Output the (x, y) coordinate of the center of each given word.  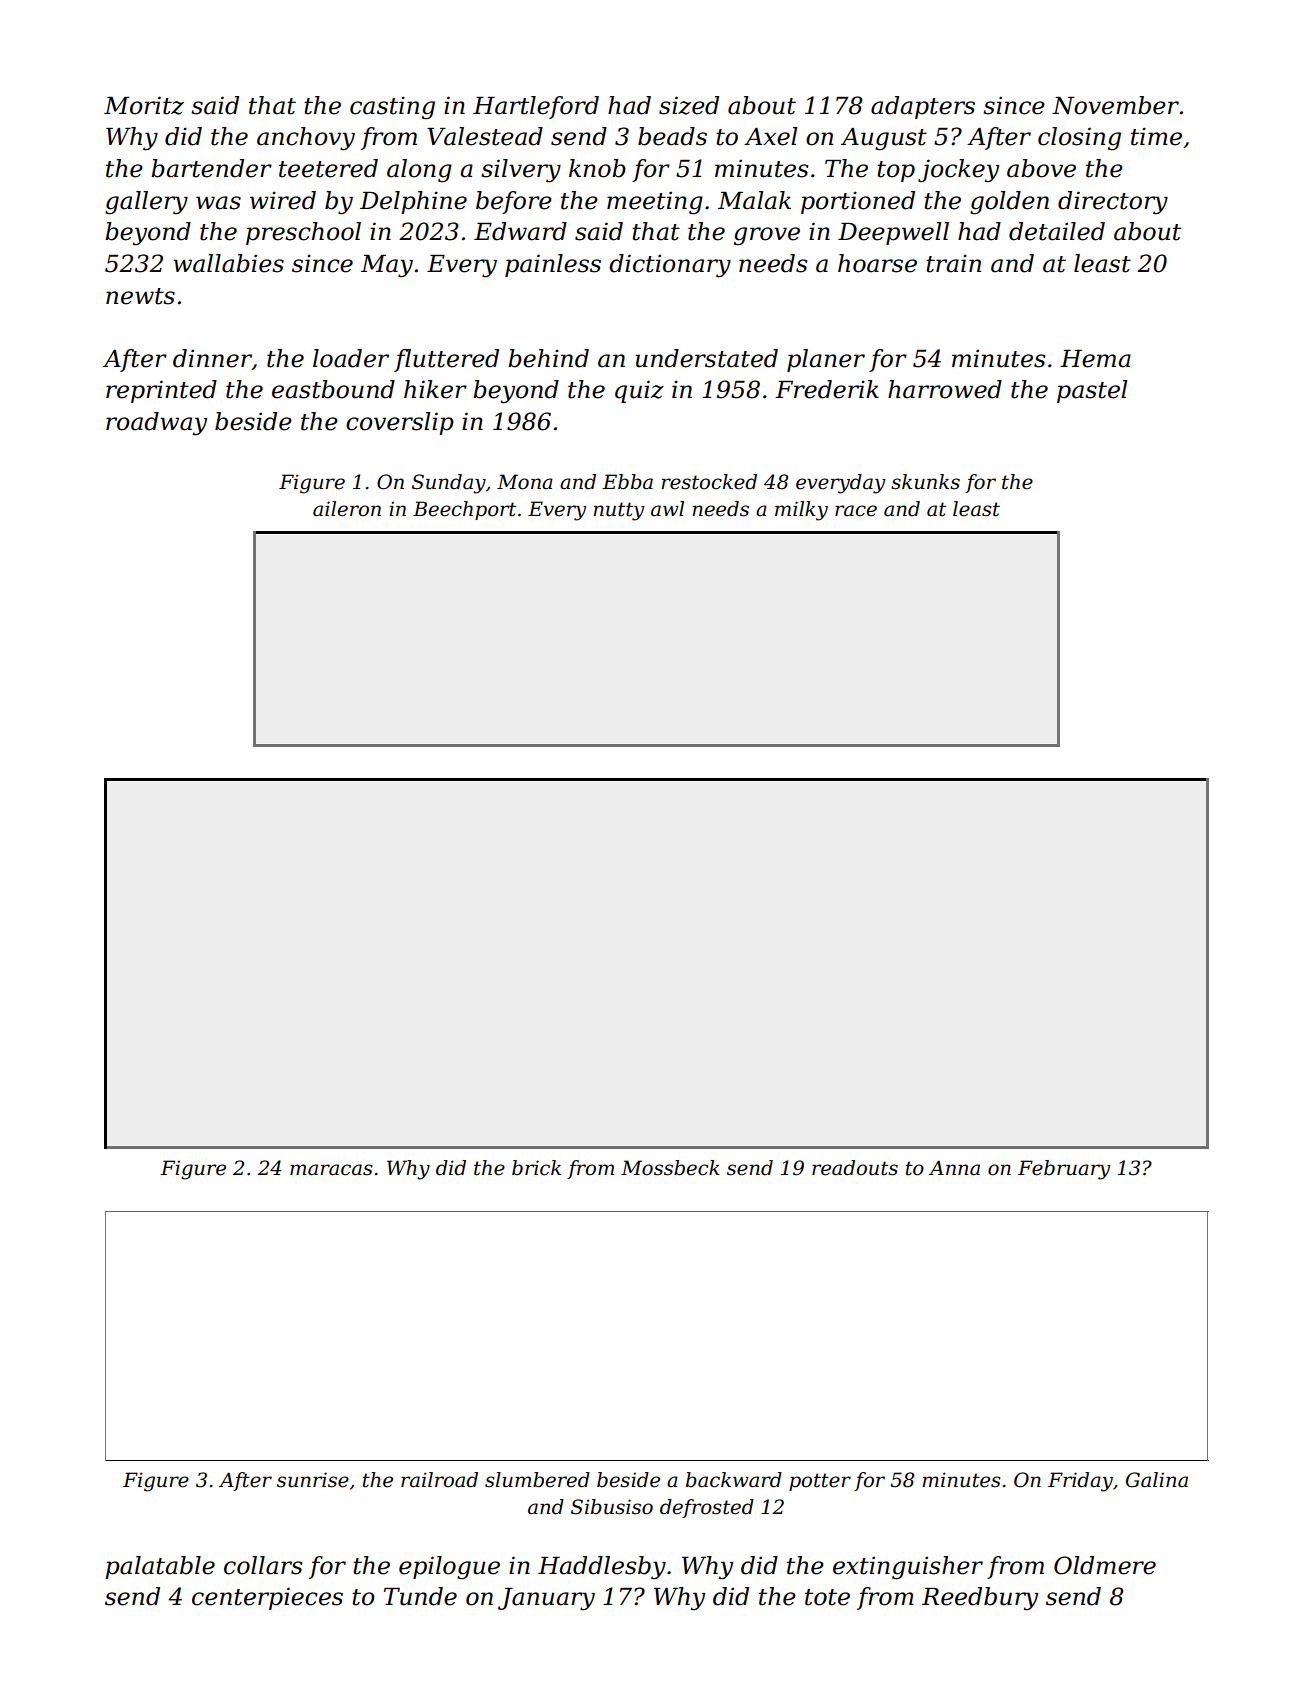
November (1115, 105)
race (856, 511)
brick (536, 1168)
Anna (954, 1168)
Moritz (144, 105)
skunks (925, 482)
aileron (347, 509)
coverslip (400, 423)
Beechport (464, 510)
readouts (855, 1168)
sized (689, 105)
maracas (331, 1170)
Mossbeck (670, 1168)
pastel (1092, 391)
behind (548, 358)
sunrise (313, 1480)
